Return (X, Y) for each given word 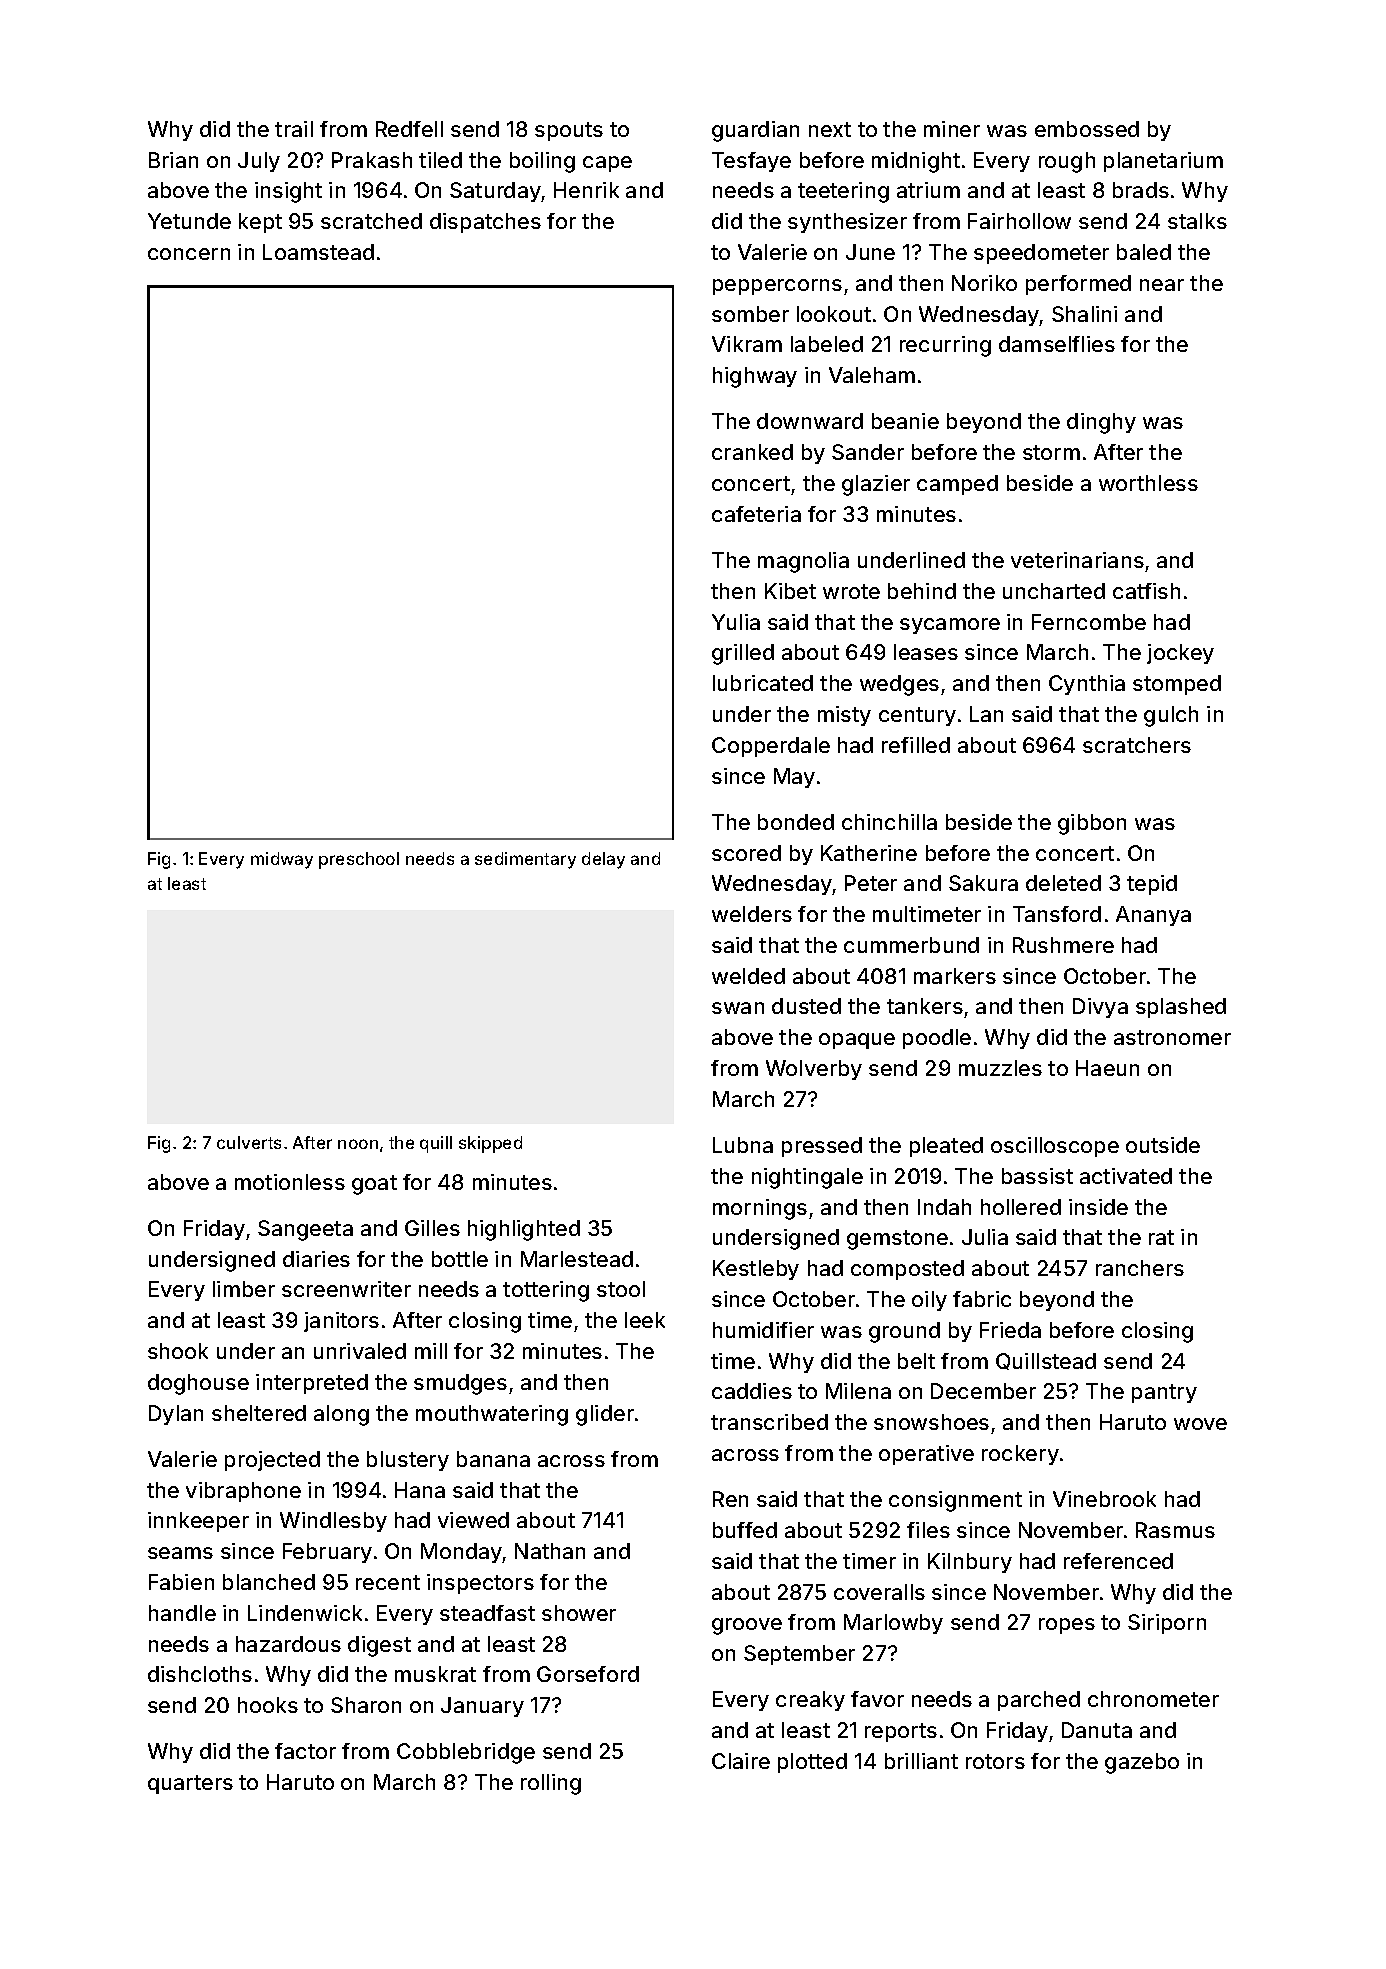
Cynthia (1087, 685)
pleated (946, 1147)
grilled (743, 654)
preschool (359, 860)
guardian (755, 131)
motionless (290, 1182)
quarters (190, 1784)
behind (922, 591)
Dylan (176, 1415)
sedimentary (525, 860)
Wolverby (814, 1070)
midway (282, 860)
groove (747, 1626)
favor (877, 1699)
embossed (1087, 129)
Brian (173, 160)
